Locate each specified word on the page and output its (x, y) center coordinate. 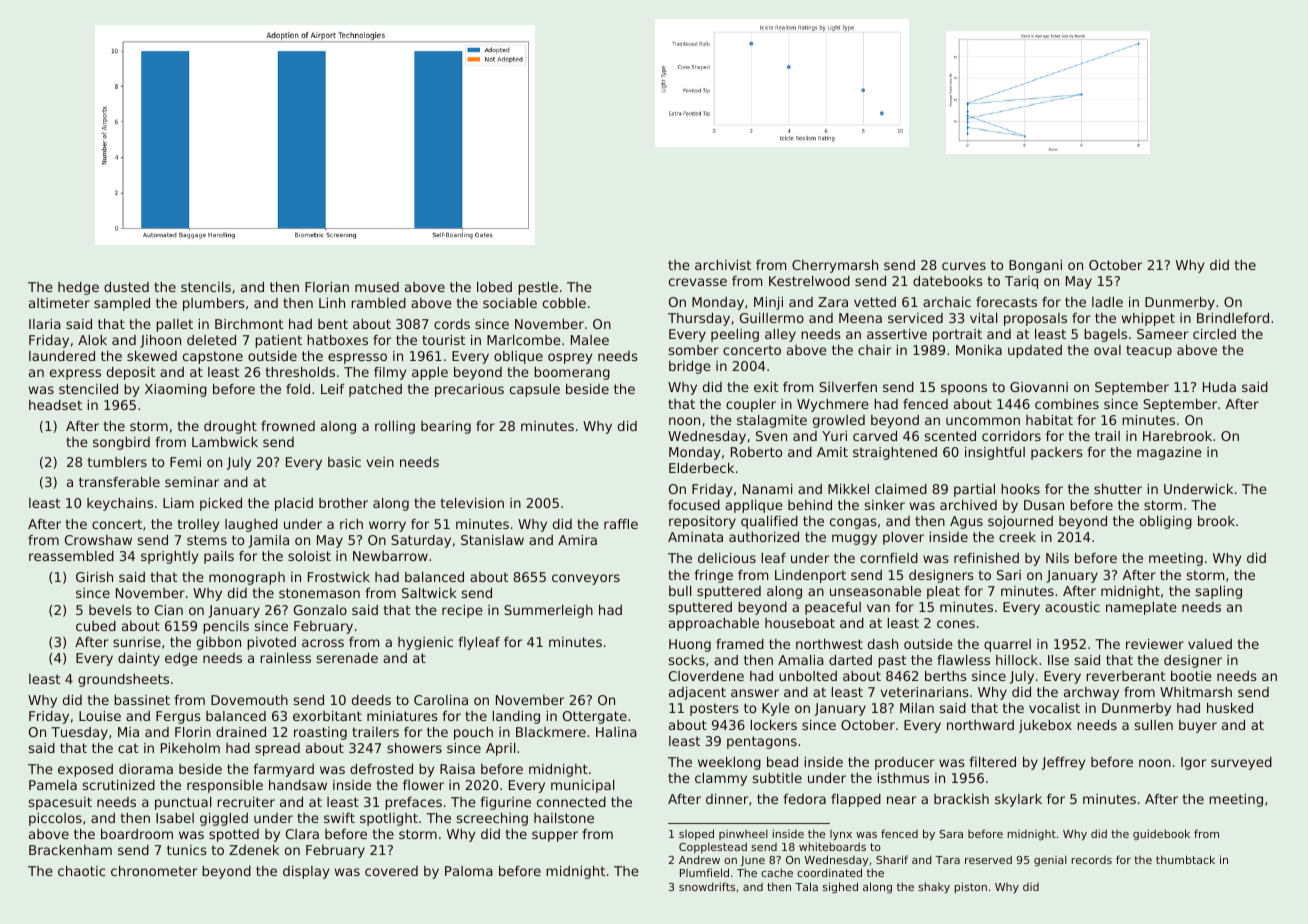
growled (839, 421)
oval (1107, 350)
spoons (964, 389)
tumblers (117, 462)
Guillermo (772, 318)
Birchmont (249, 324)
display (306, 872)
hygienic (425, 643)
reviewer (1155, 644)
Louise (100, 716)
